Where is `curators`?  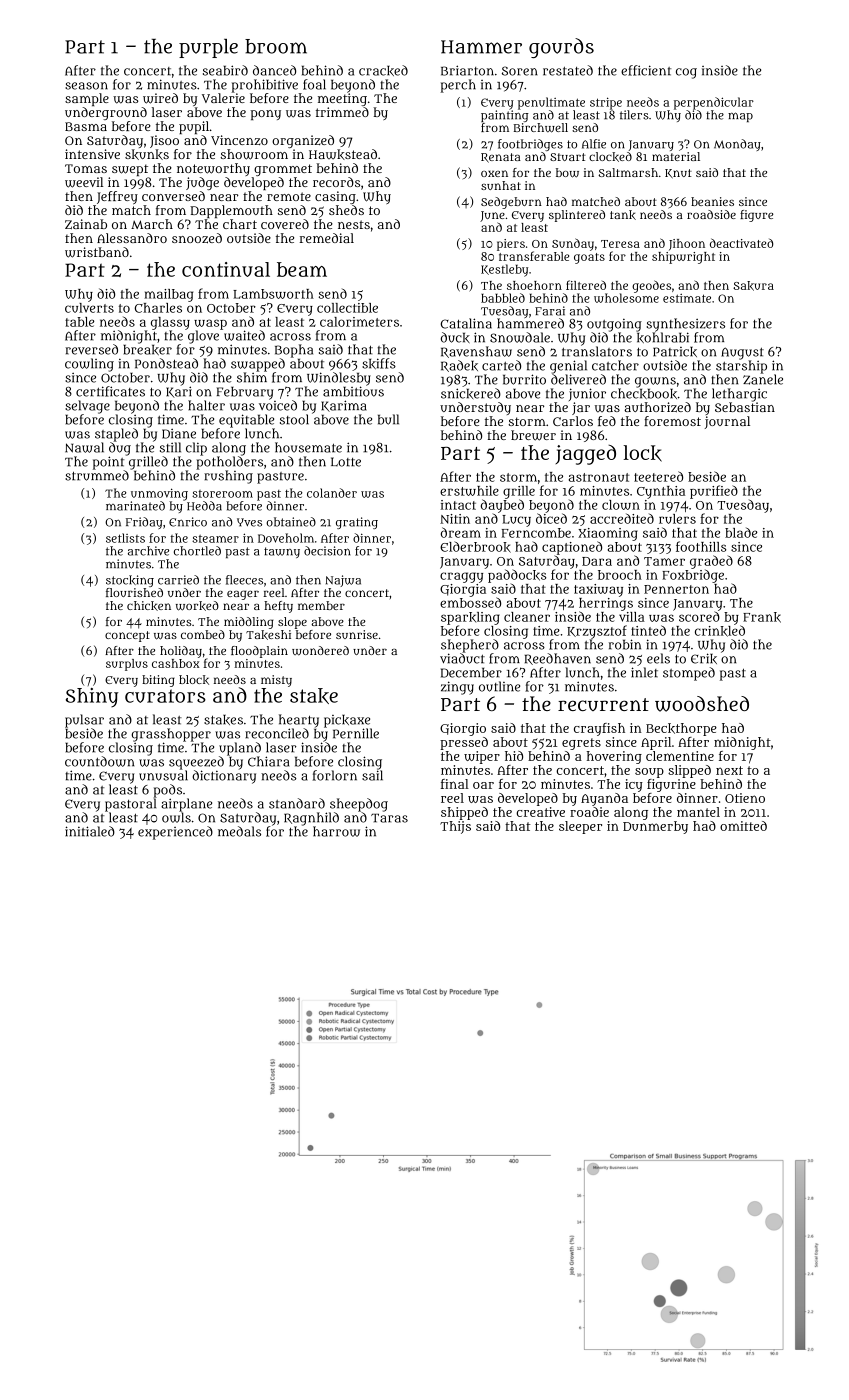
curators is located at coordinates (165, 696).
